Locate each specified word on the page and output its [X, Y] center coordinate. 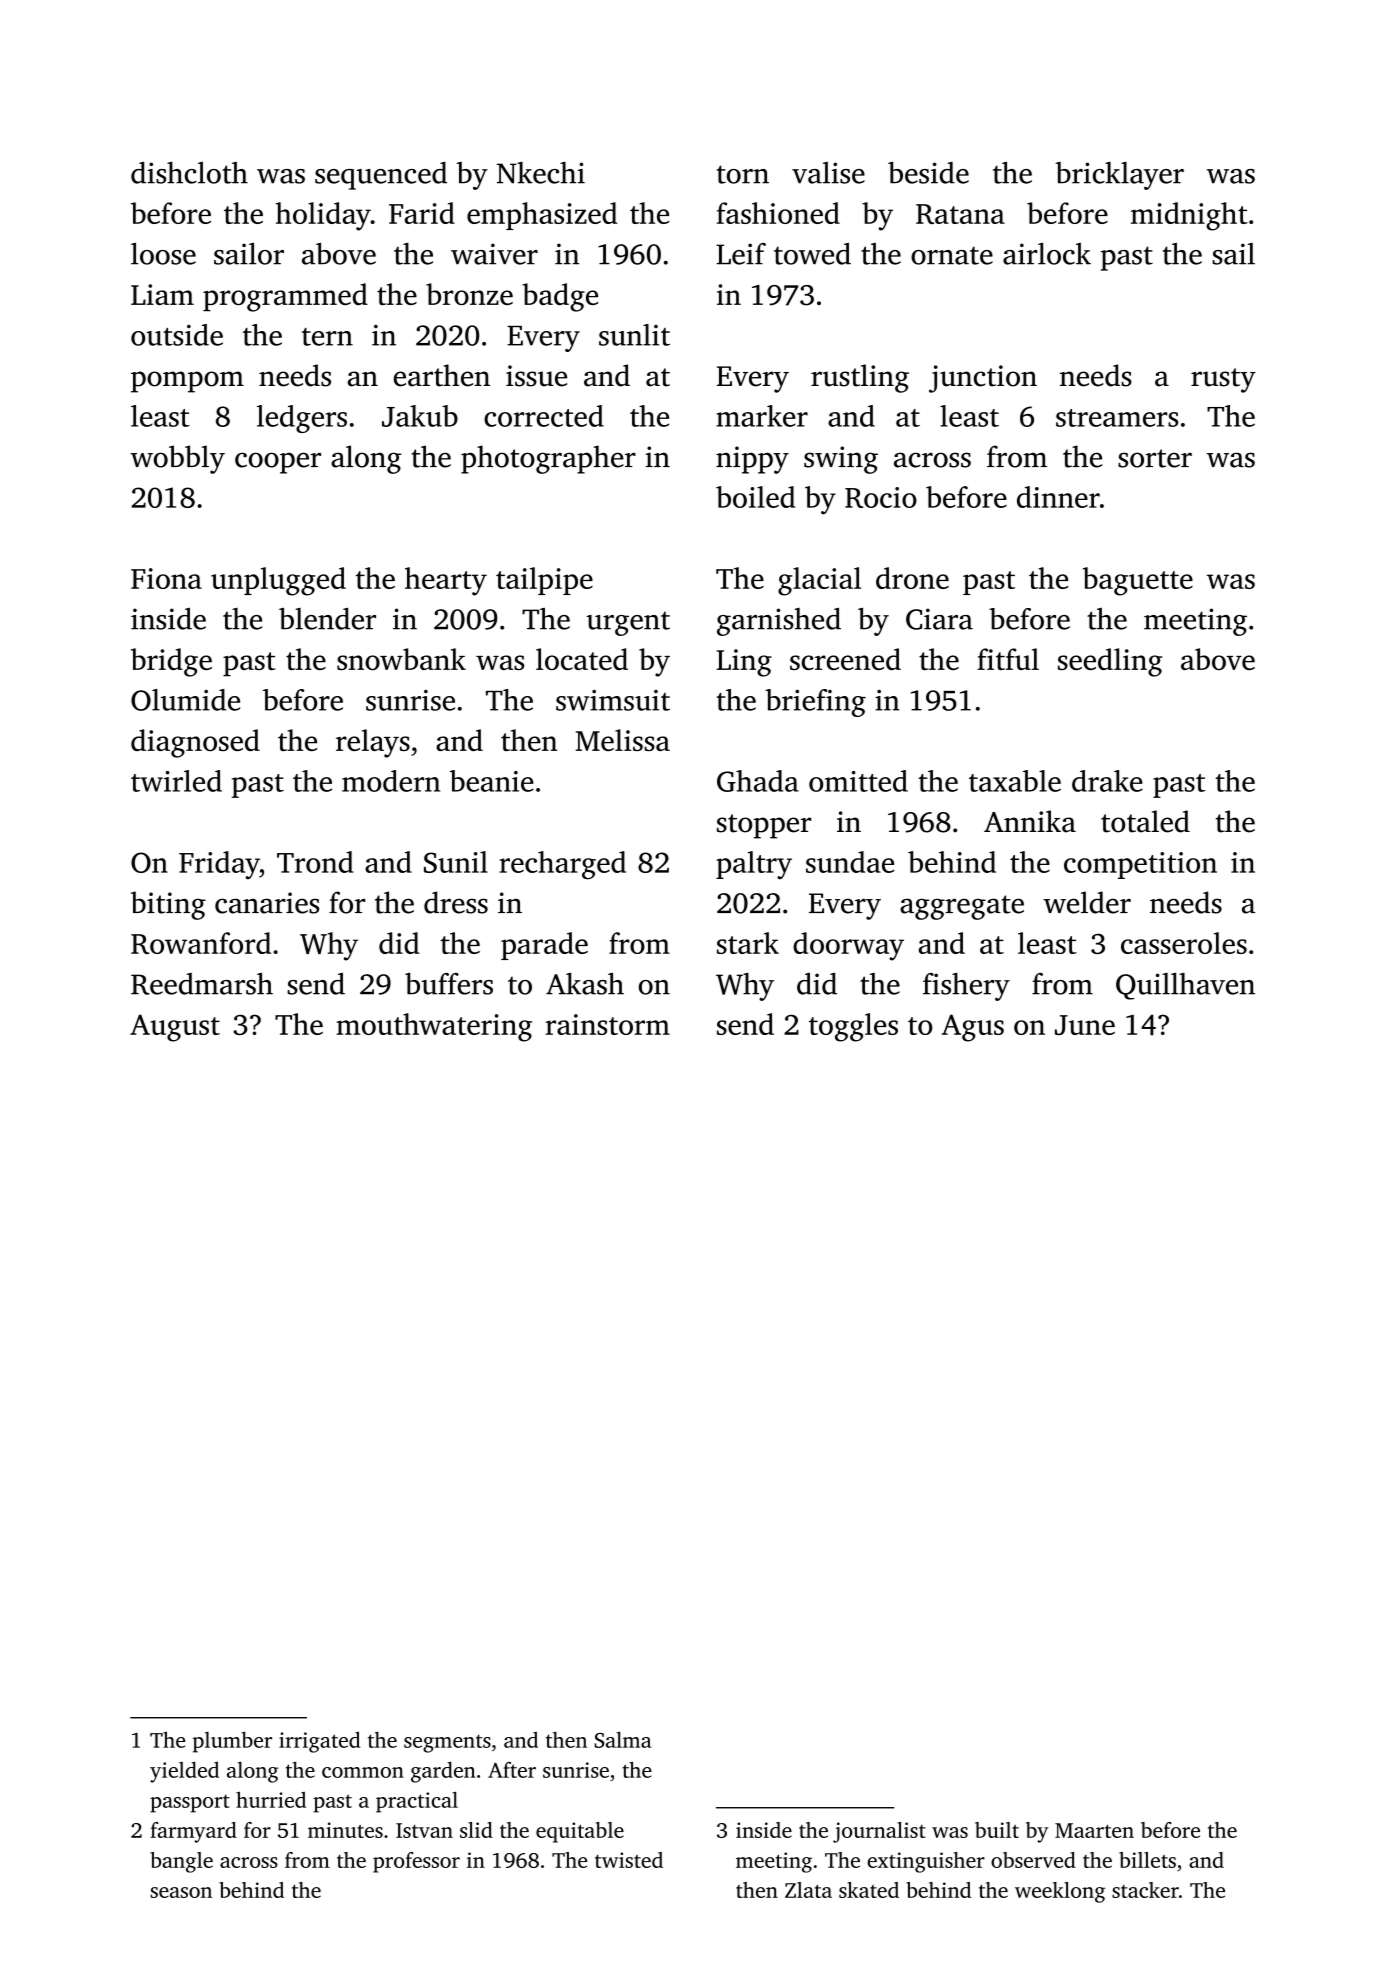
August [175, 1028]
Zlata [808, 1890]
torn [743, 174]
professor [416, 1862]
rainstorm [608, 1024]
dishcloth [189, 173]
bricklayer [1119, 176]
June [1085, 1025]
